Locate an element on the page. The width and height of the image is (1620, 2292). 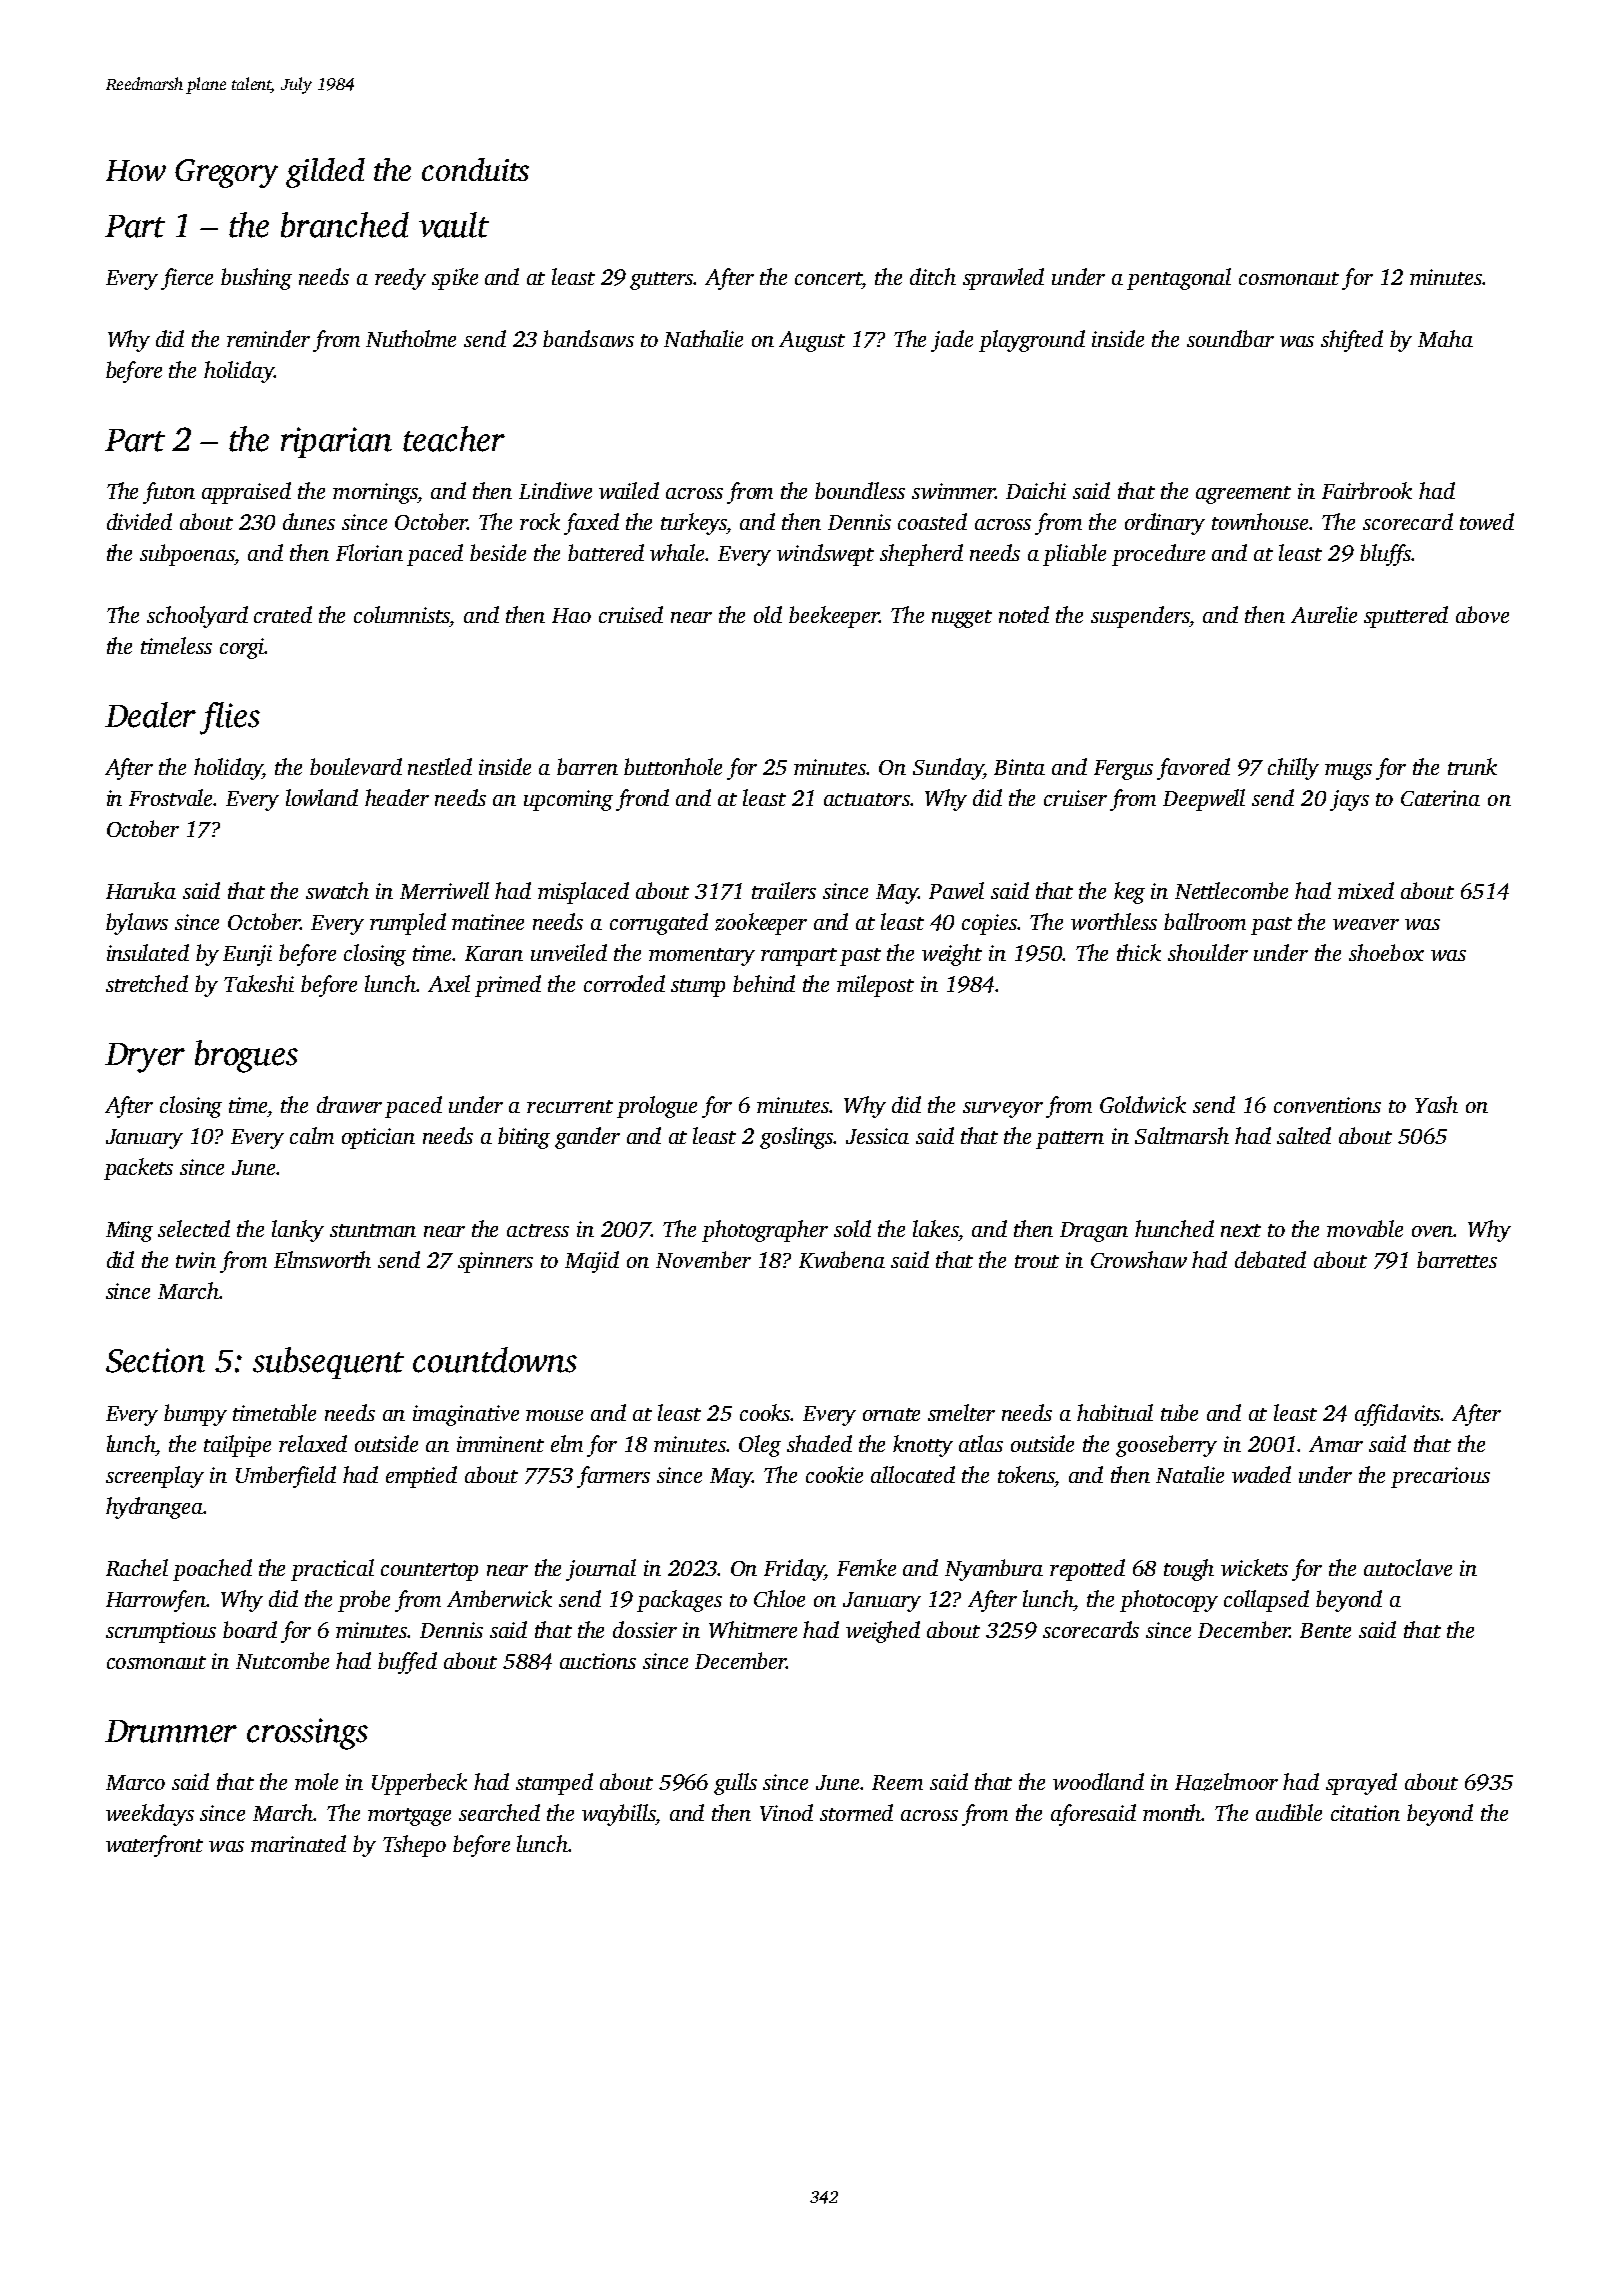
reminder is located at coordinates (268, 338).
